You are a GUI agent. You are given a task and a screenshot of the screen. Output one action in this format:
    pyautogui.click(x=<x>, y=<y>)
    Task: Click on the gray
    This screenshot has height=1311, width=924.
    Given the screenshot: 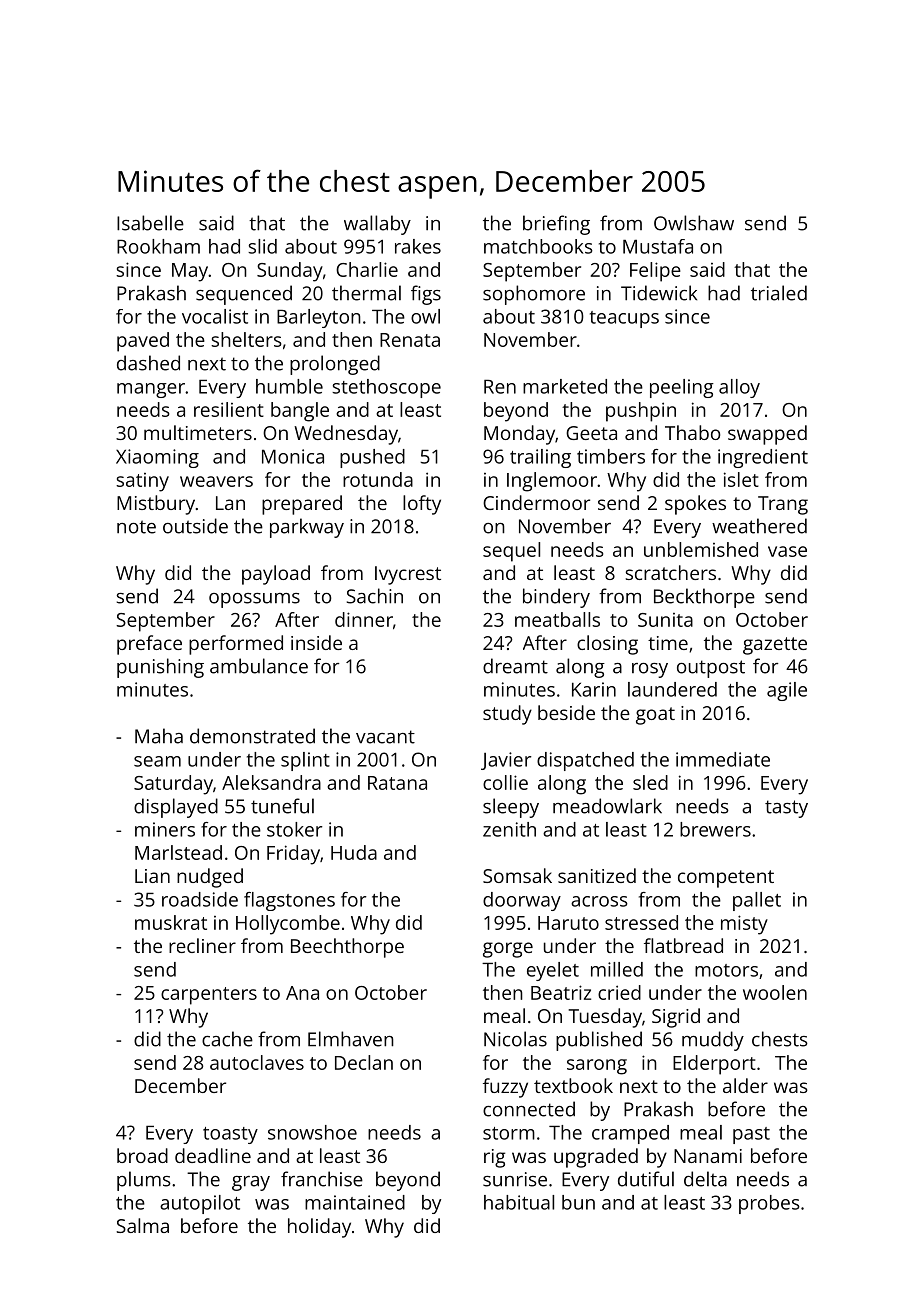 What is the action you would take?
    pyautogui.click(x=251, y=1183)
